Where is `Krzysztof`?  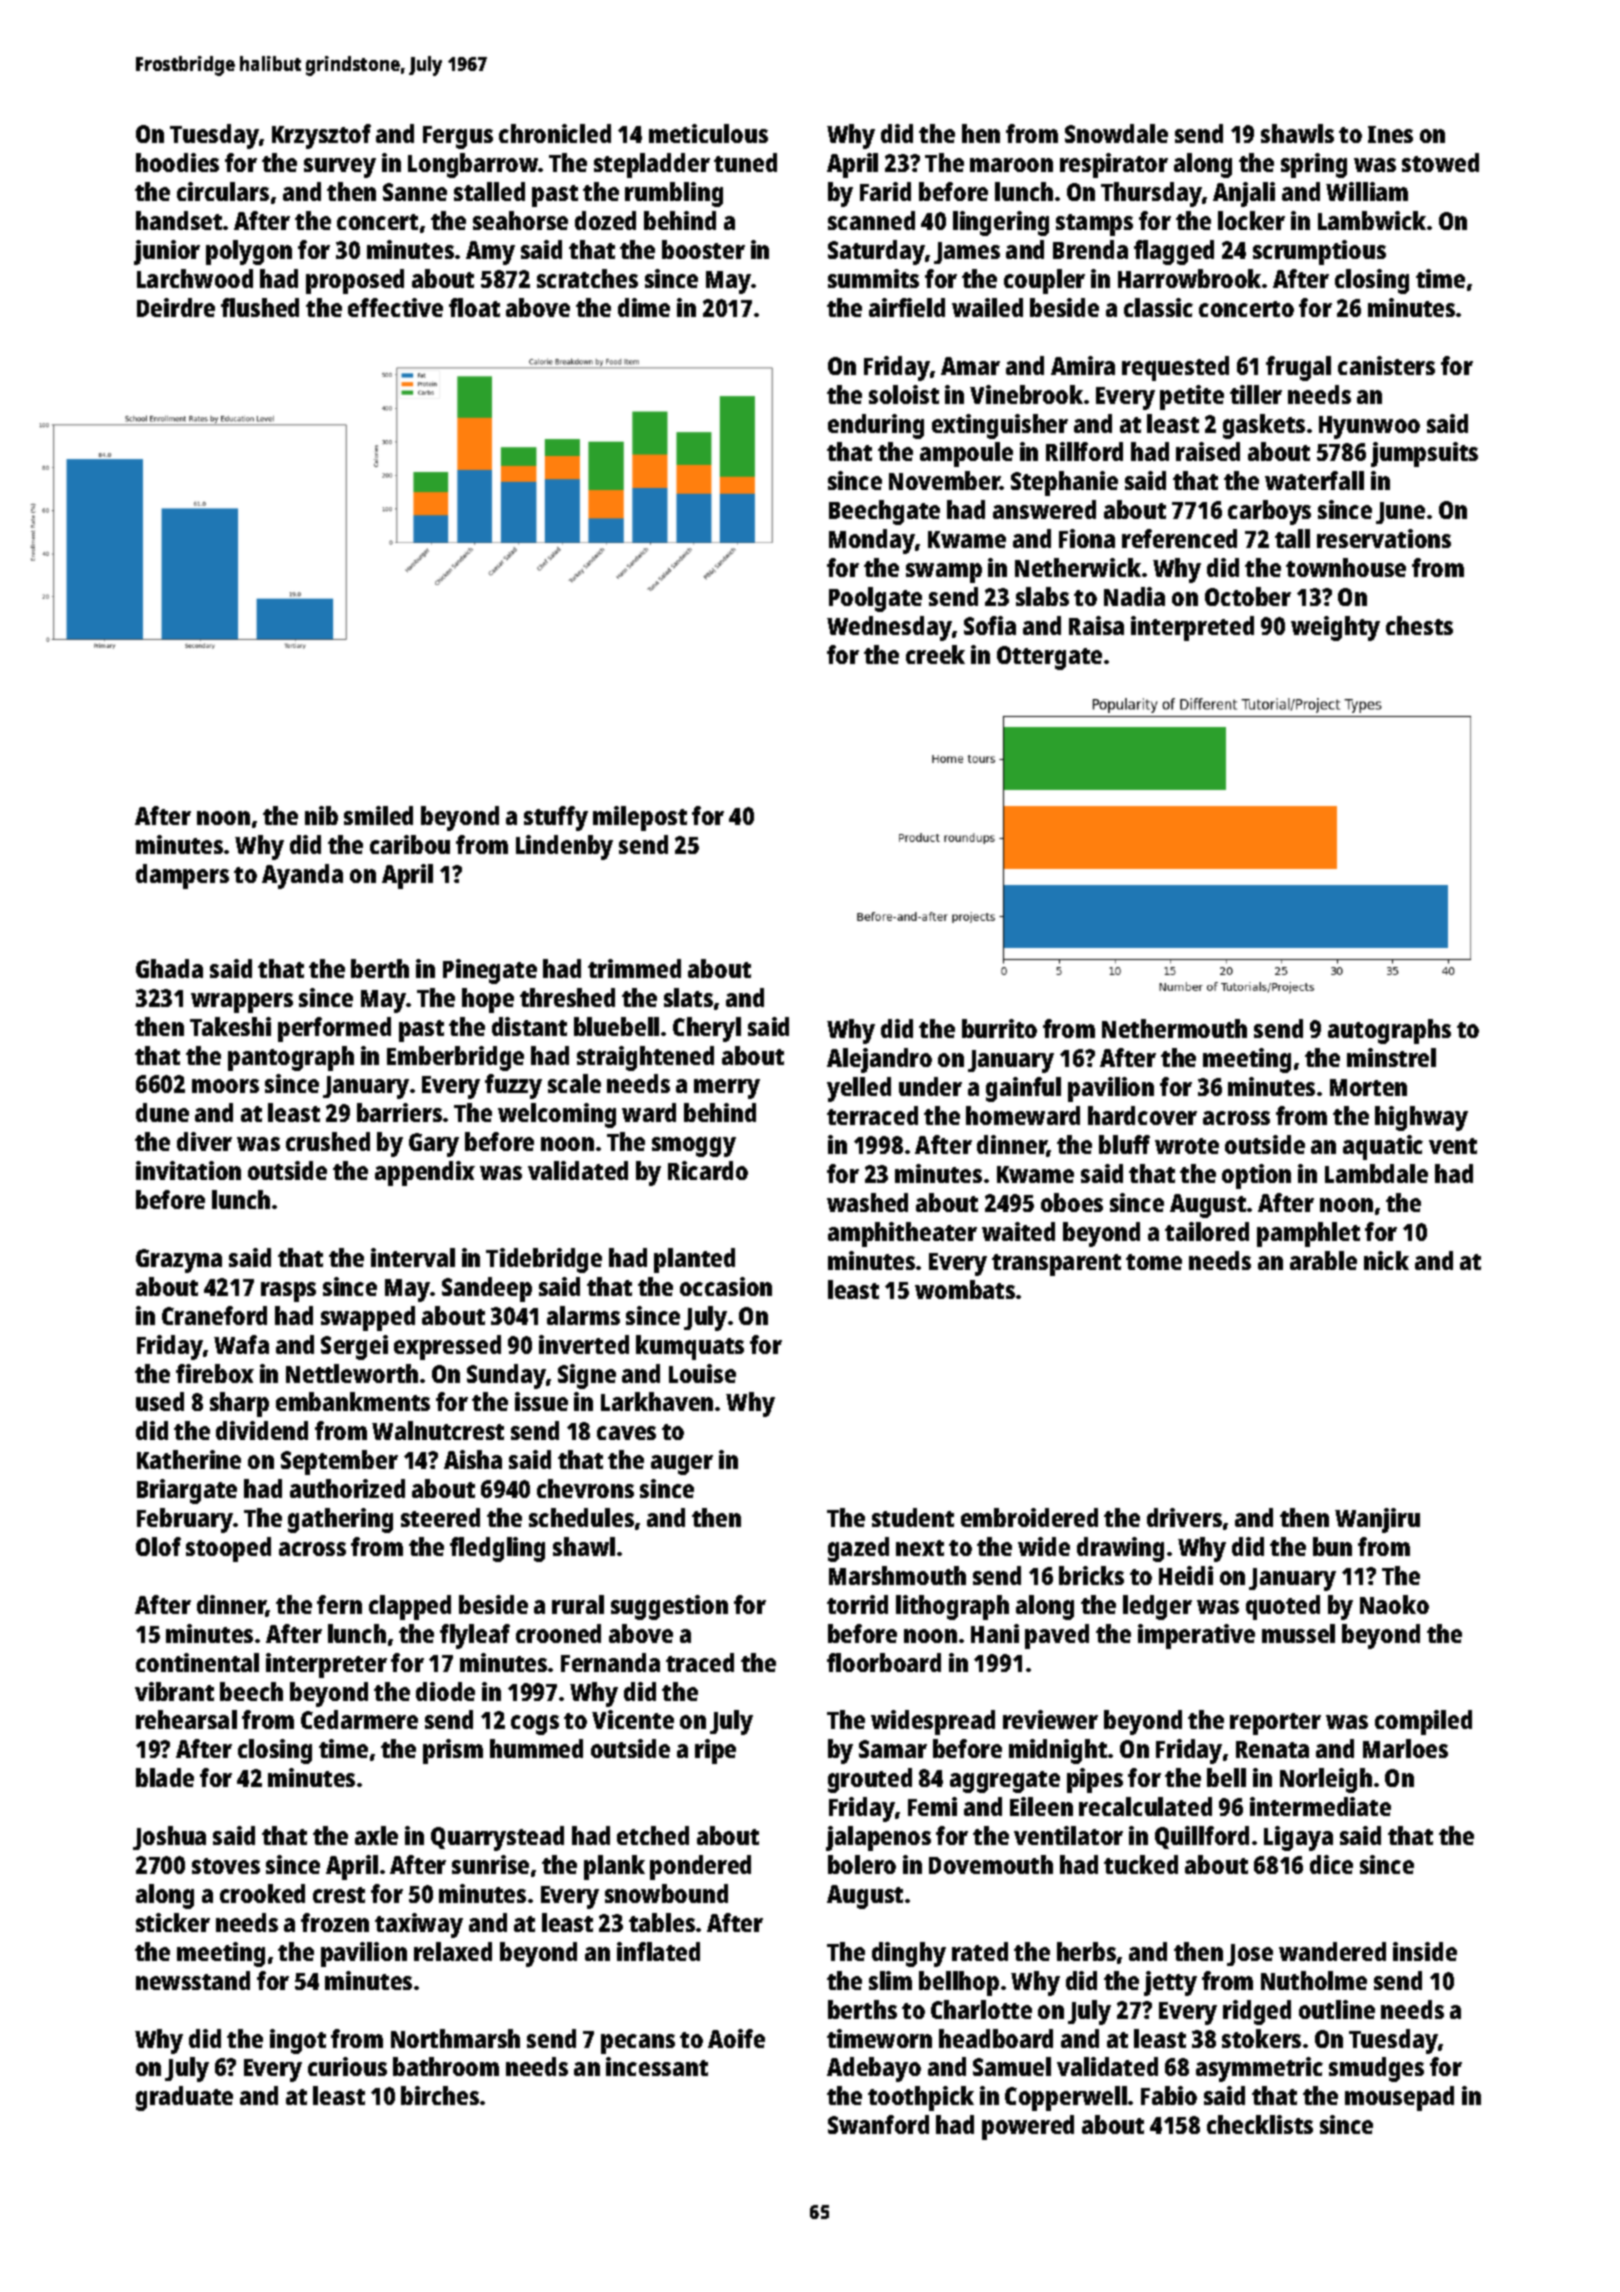 Krzysztof is located at coordinates (321, 136).
